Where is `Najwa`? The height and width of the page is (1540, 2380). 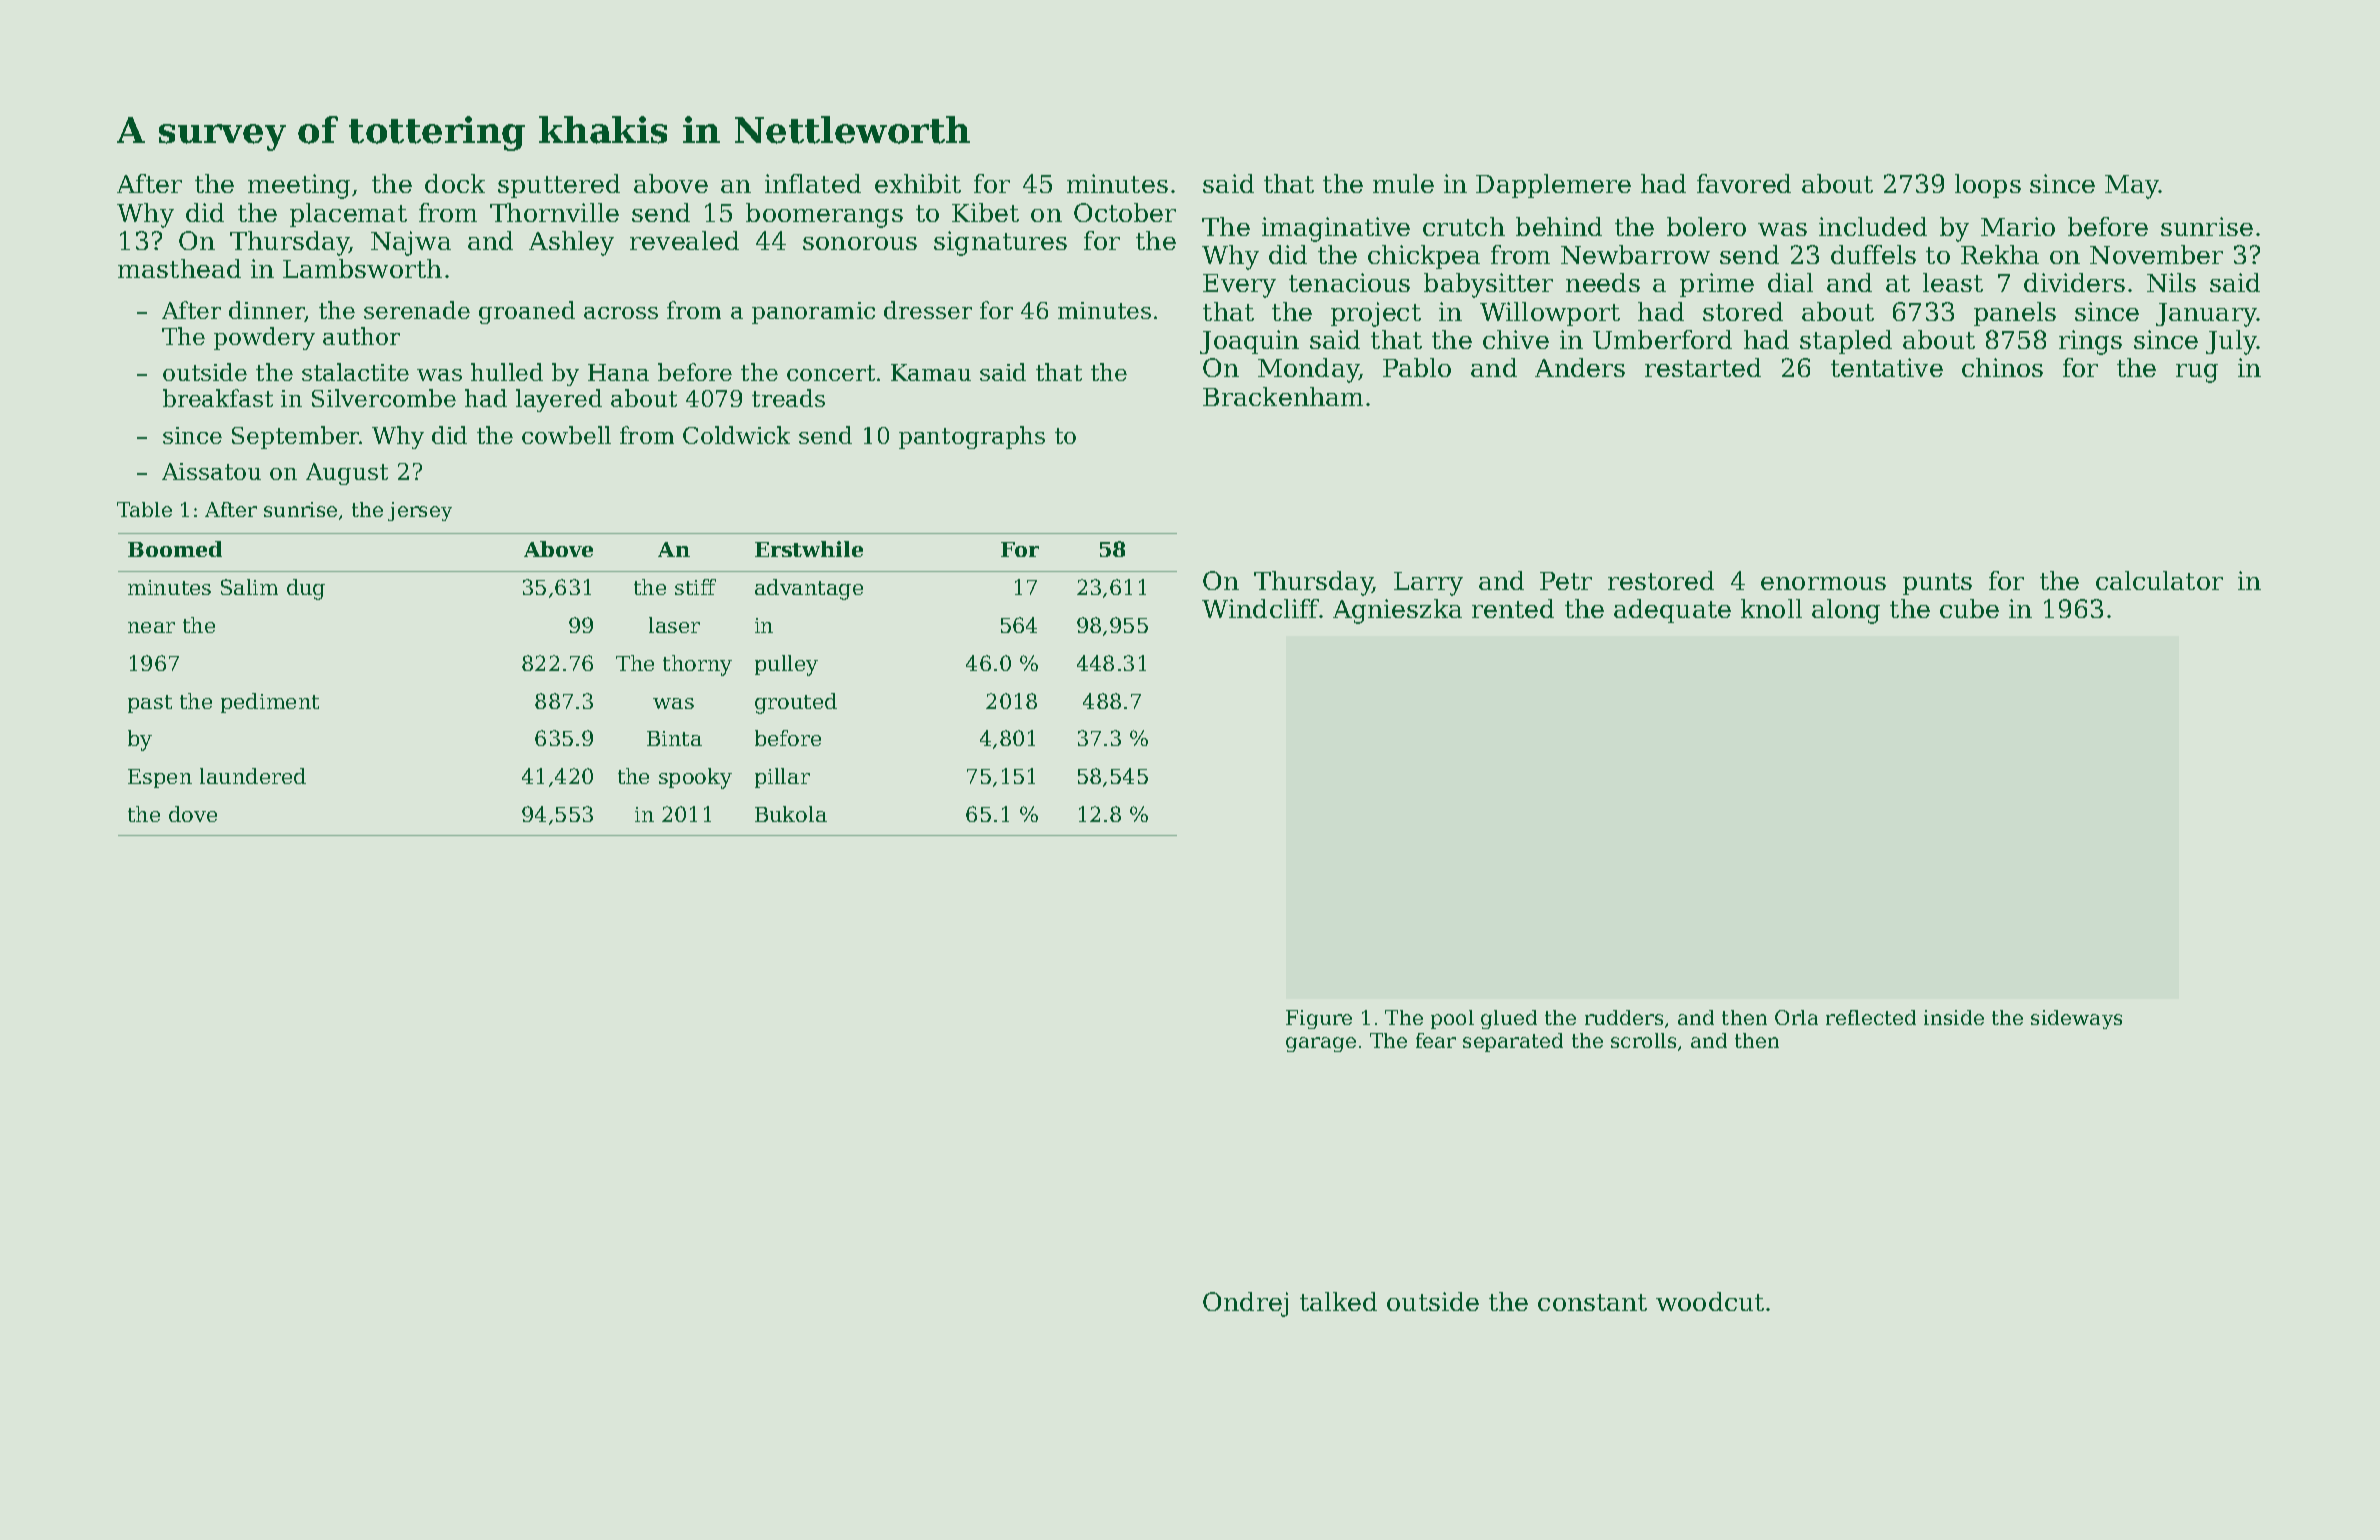 Najwa is located at coordinates (411, 243).
